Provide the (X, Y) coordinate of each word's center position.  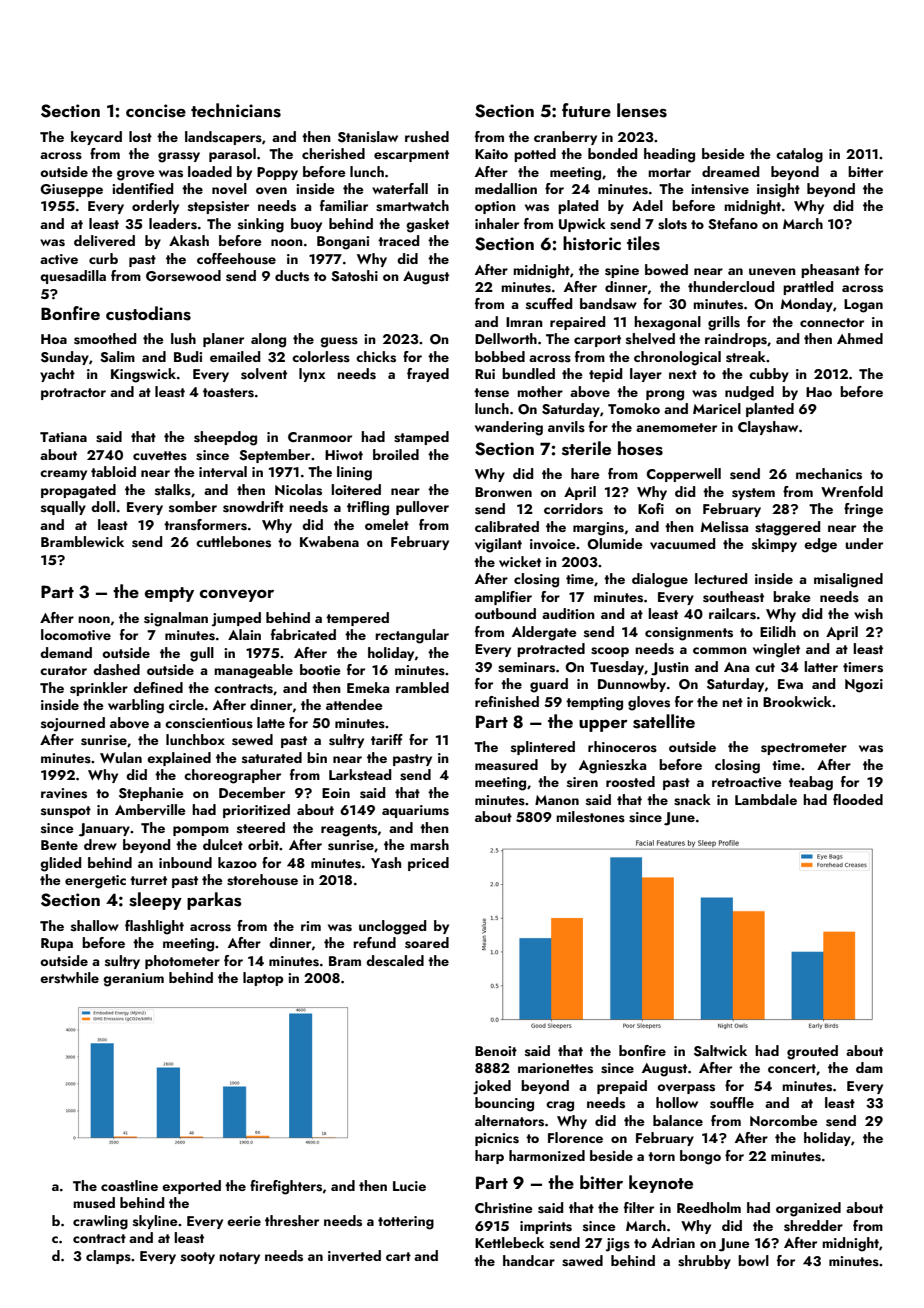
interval (223, 472)
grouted (812, 1052)
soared (427, 943)
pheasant (830, 271)
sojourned (73, 724)
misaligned (848, 580)
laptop (263, 979)
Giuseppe (71, 190)
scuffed (549, 304)
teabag (811, 783)
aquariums (415, 811)
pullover (422, 508)
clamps (108, 1257)
